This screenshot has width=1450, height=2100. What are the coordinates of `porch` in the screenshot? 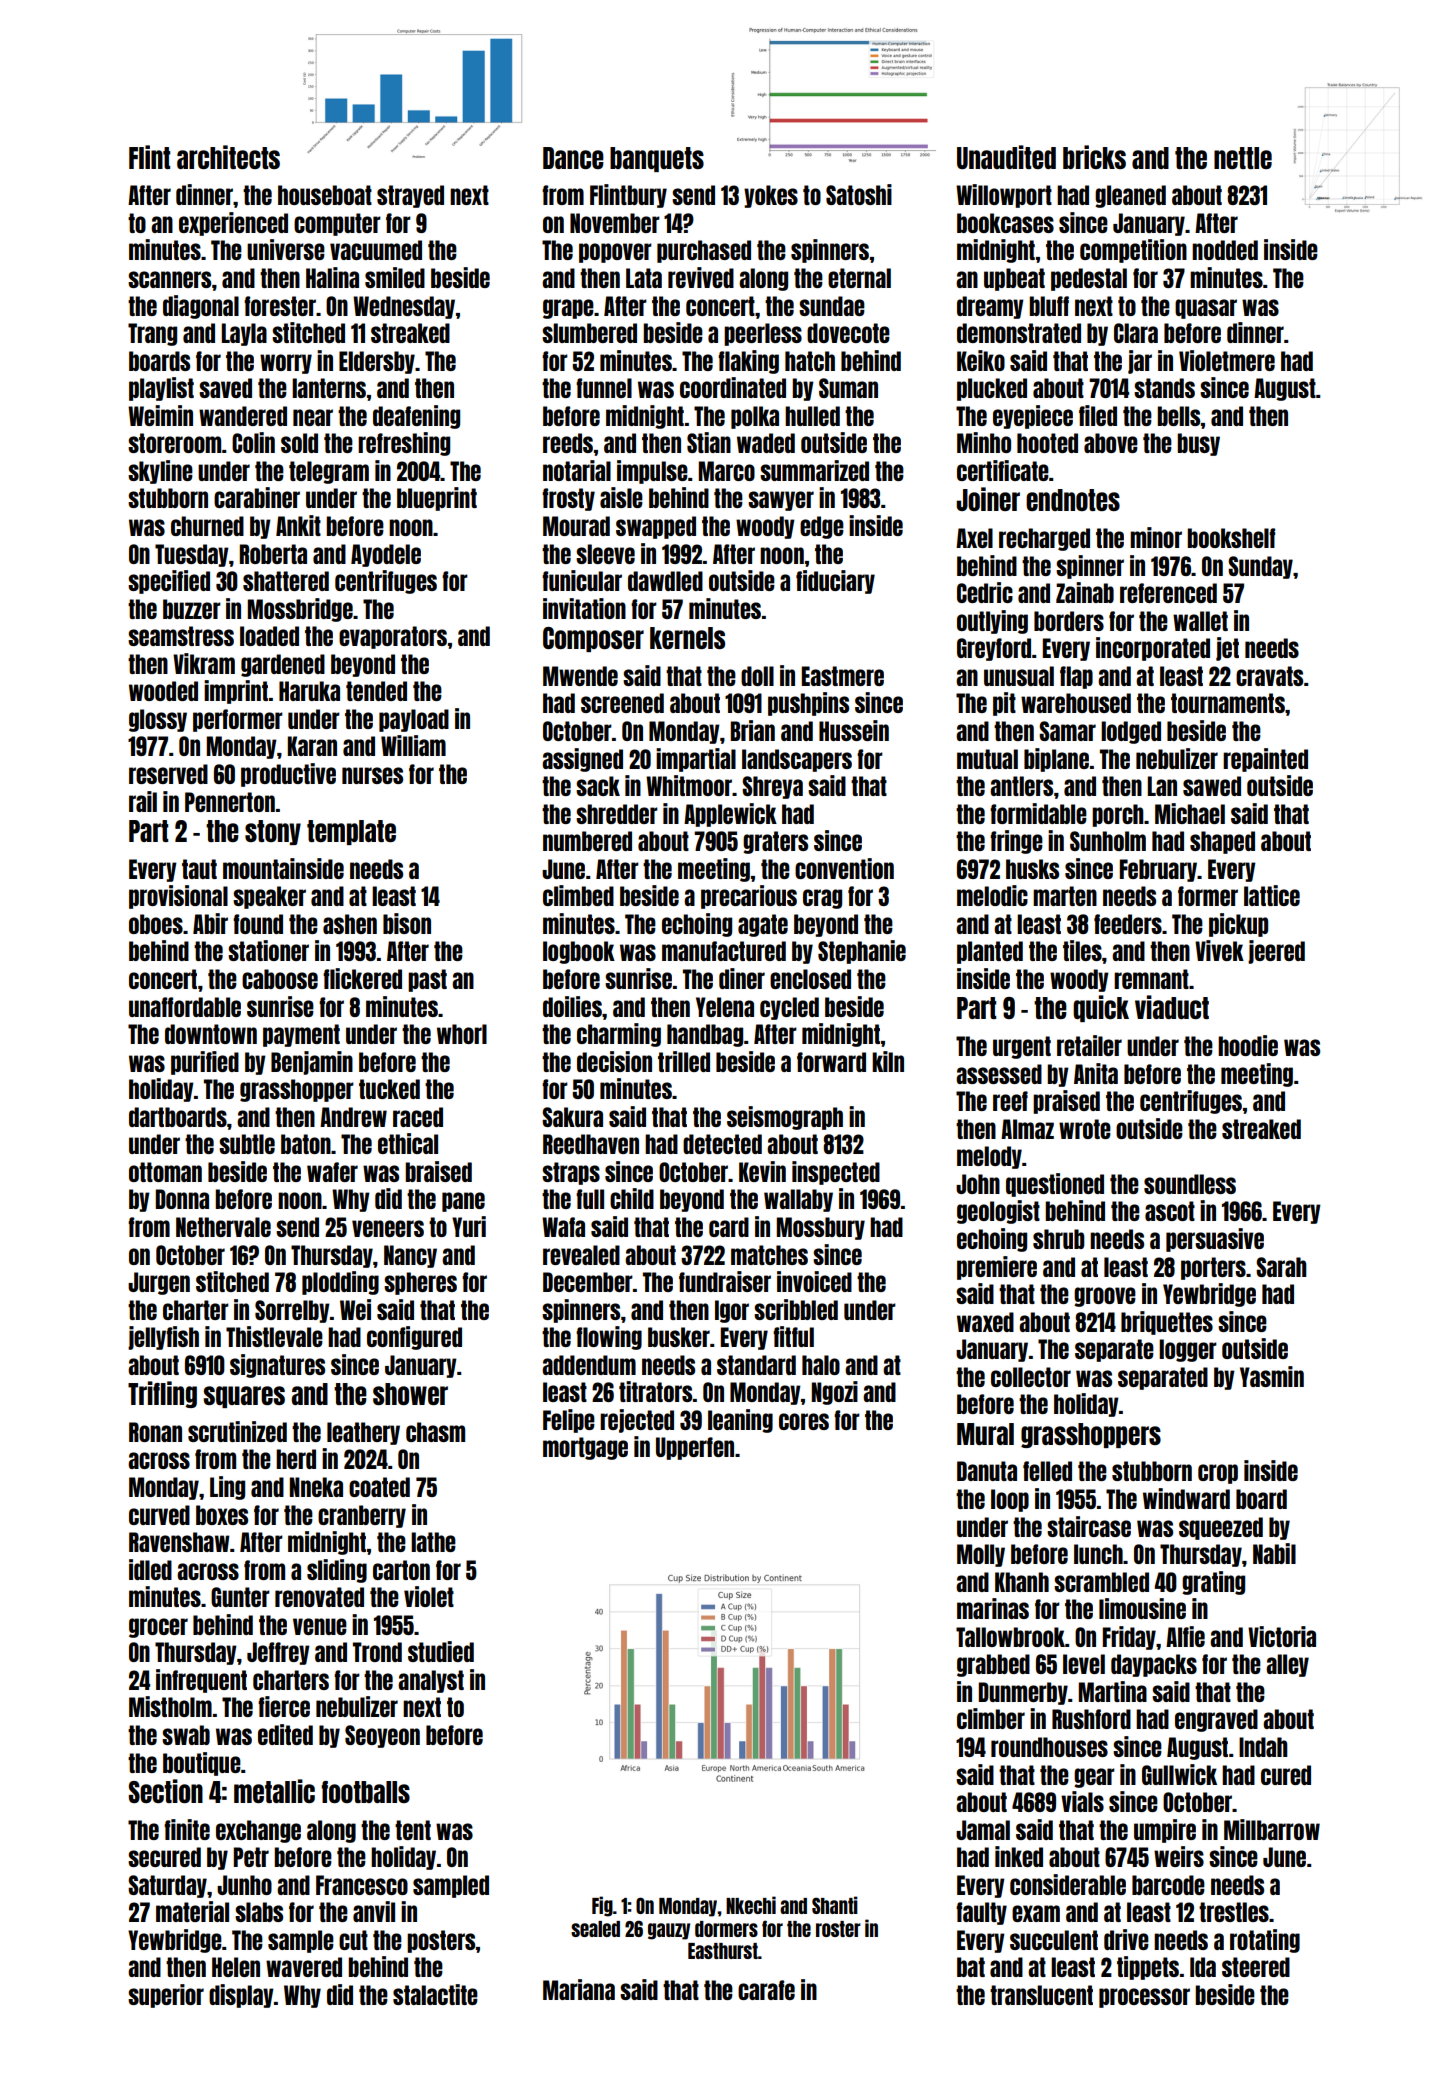 It's located at (1118, 815).
